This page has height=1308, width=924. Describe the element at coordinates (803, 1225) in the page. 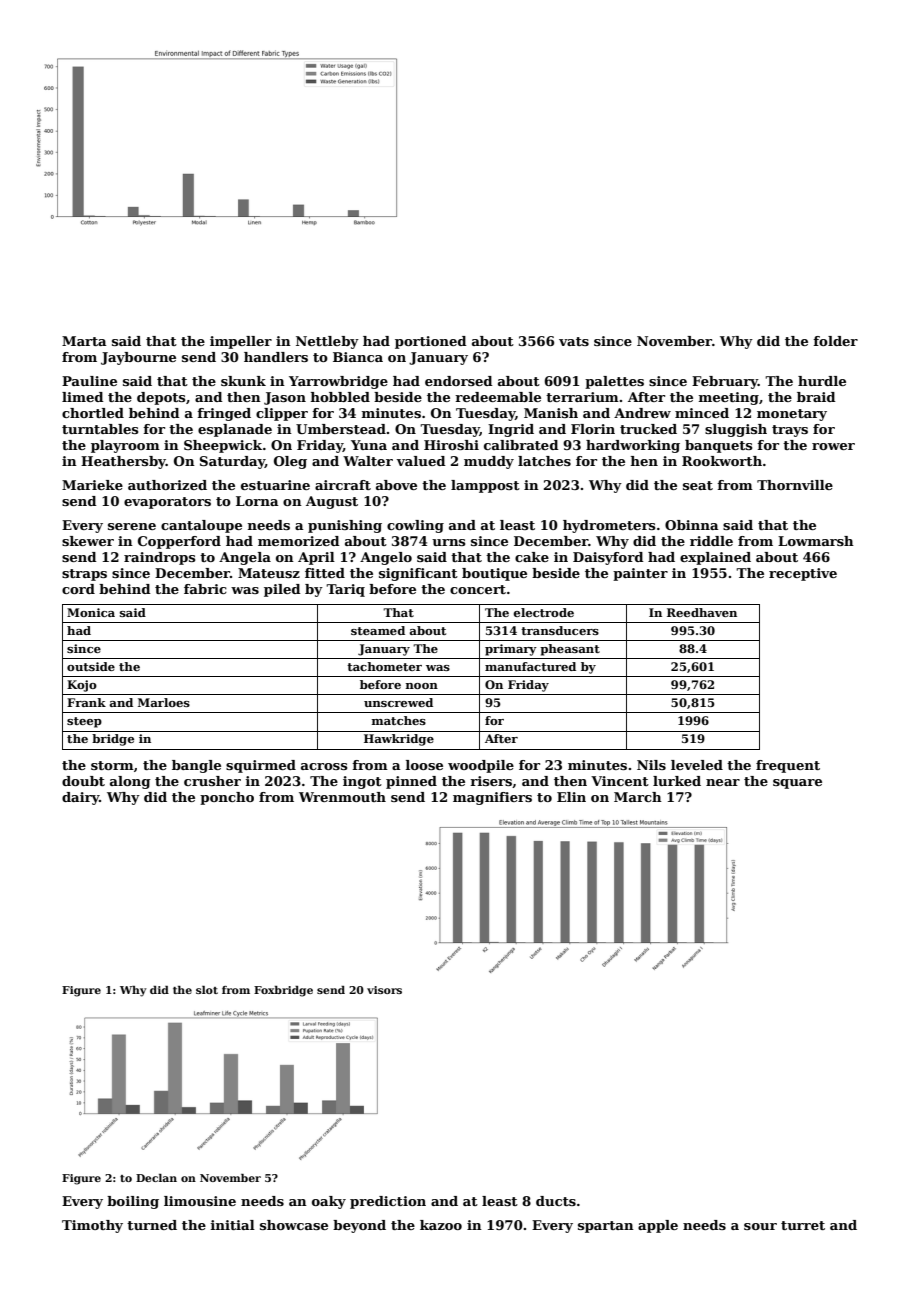

I see `turret` at that location.
